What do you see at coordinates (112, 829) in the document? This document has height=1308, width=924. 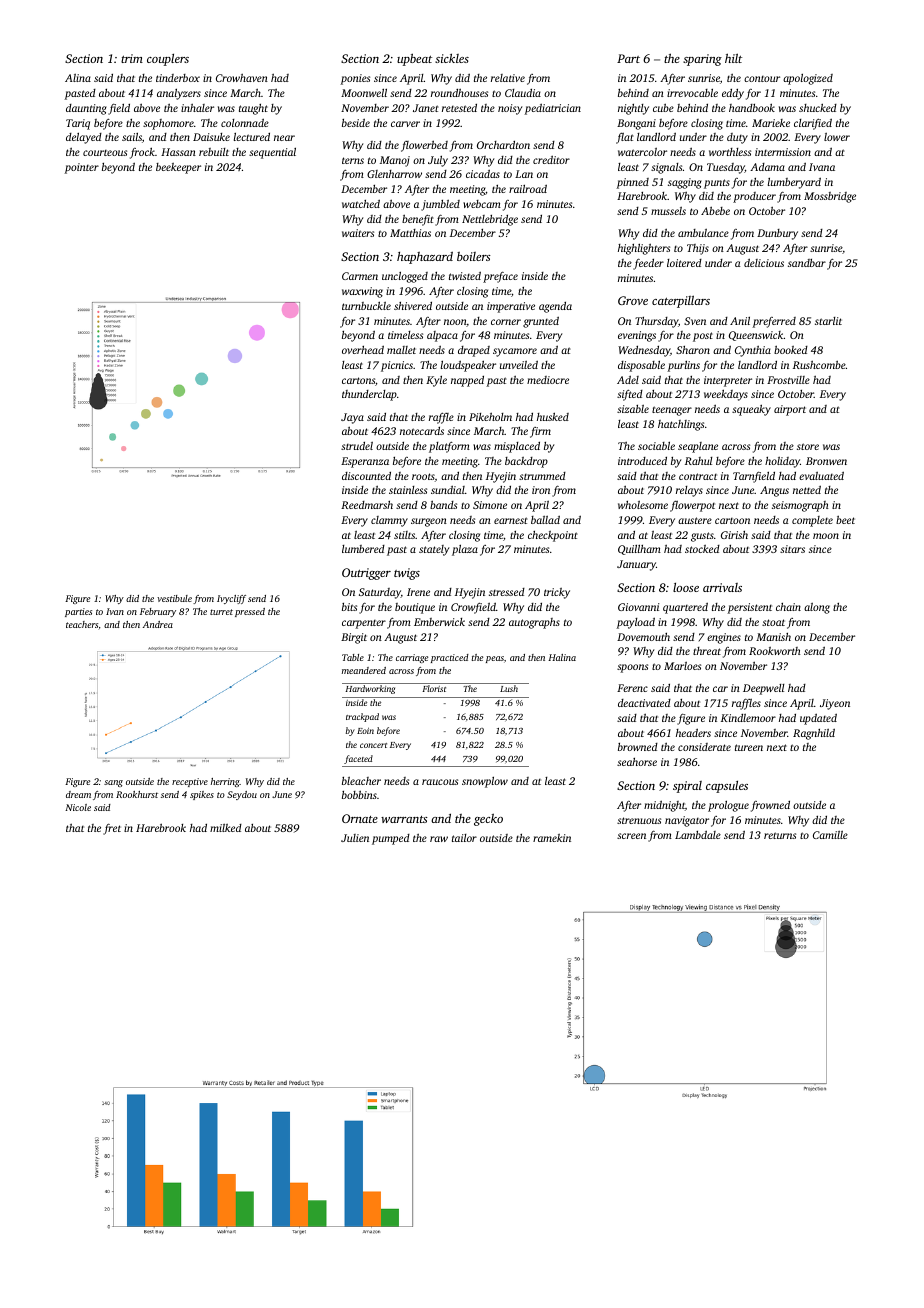 I see `fret` at bounding box center [112, 829].
